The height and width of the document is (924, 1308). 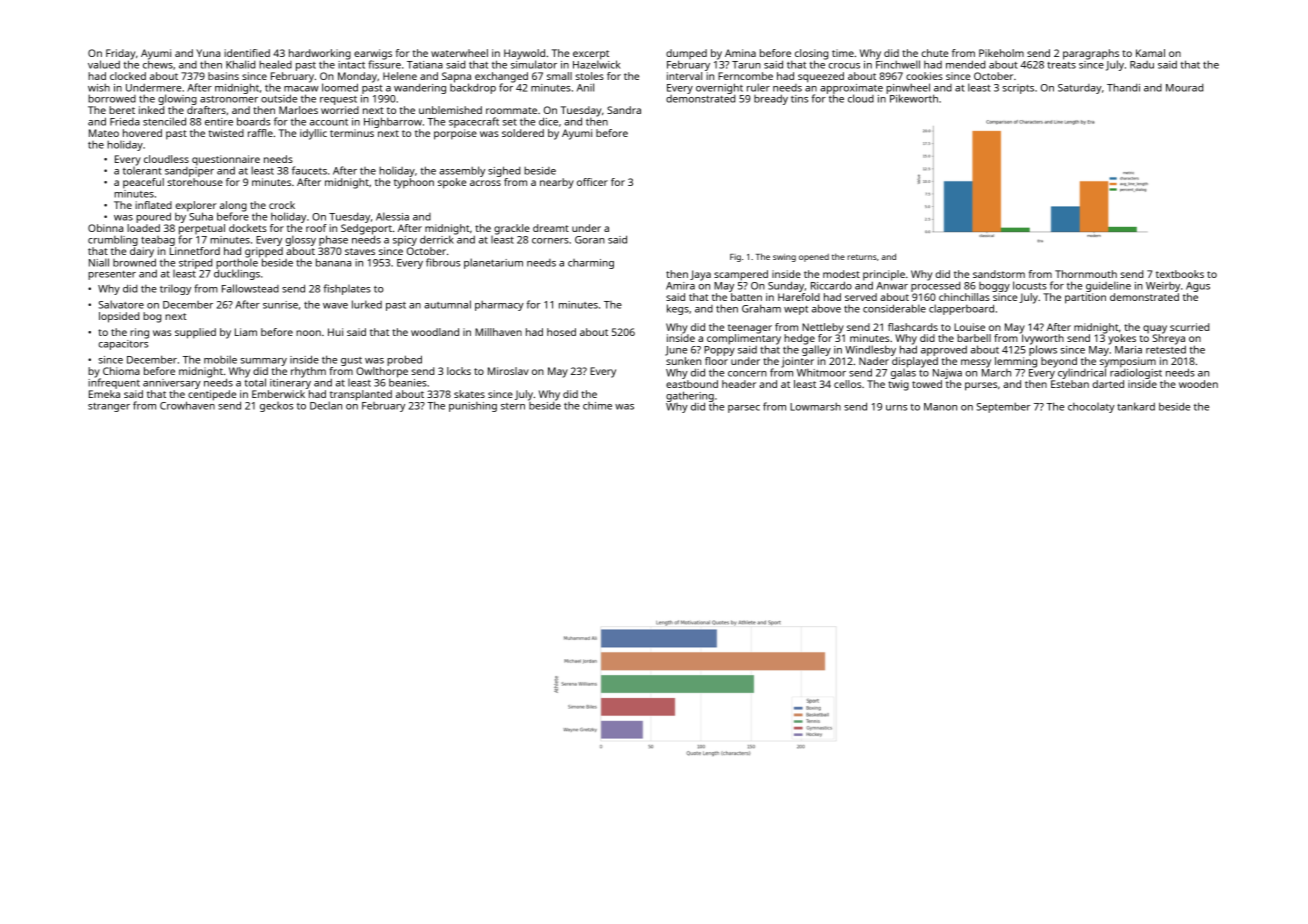 I want to click on scripts, so click(x=1018, y=89).
